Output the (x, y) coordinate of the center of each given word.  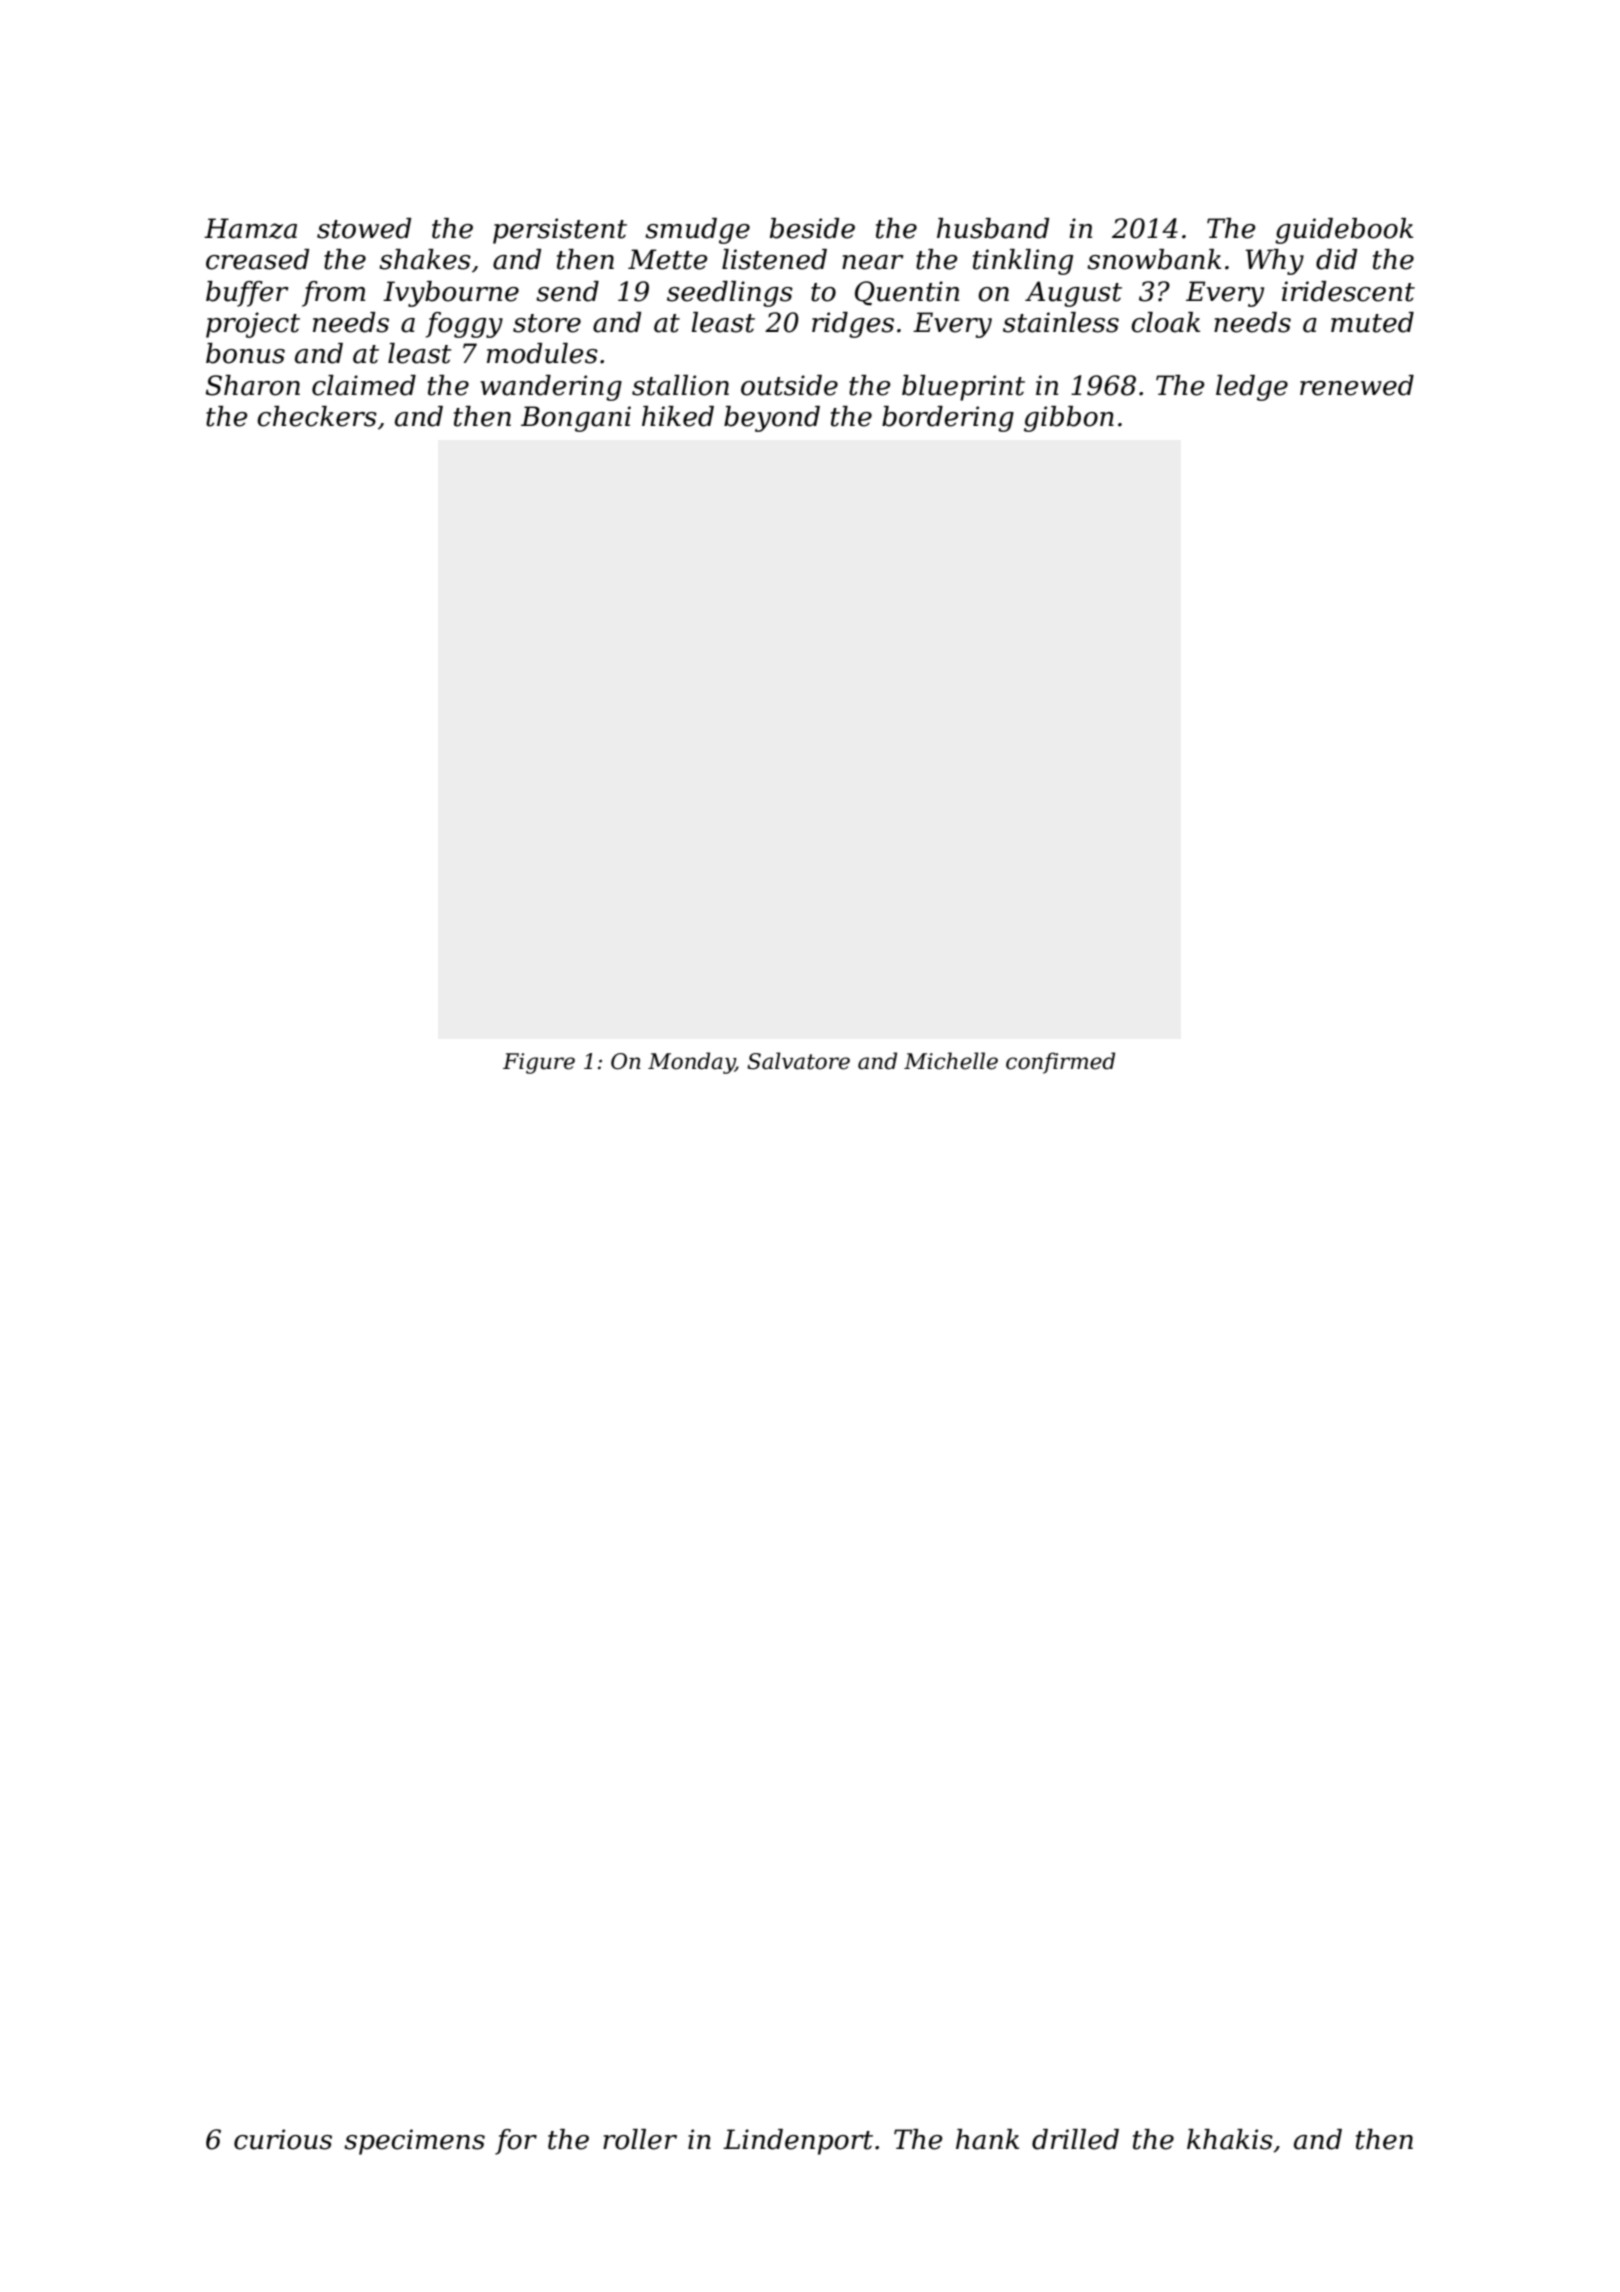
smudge (697, 231)
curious (283, 2139)
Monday (691, 1063)
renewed (1357, 385)
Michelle (951, 1061)
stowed (364, 228)
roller (640, 2139)
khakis (1230, 2139)
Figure (539, 1063)
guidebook (1344, 231)
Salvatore (798, 1061)
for (516, 2142)
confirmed (1060, 1063)
